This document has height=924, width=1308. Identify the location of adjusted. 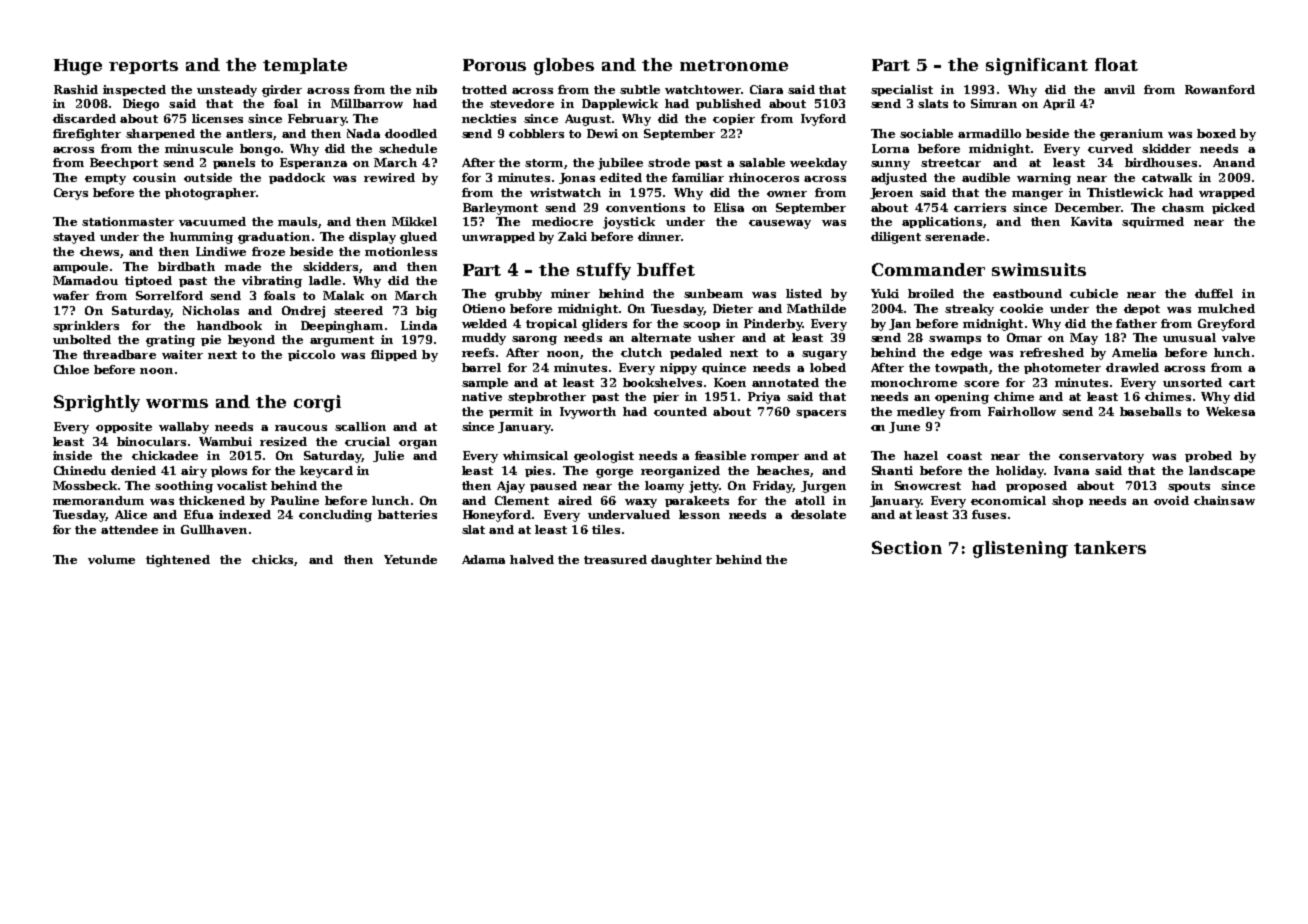
(899, 179).
